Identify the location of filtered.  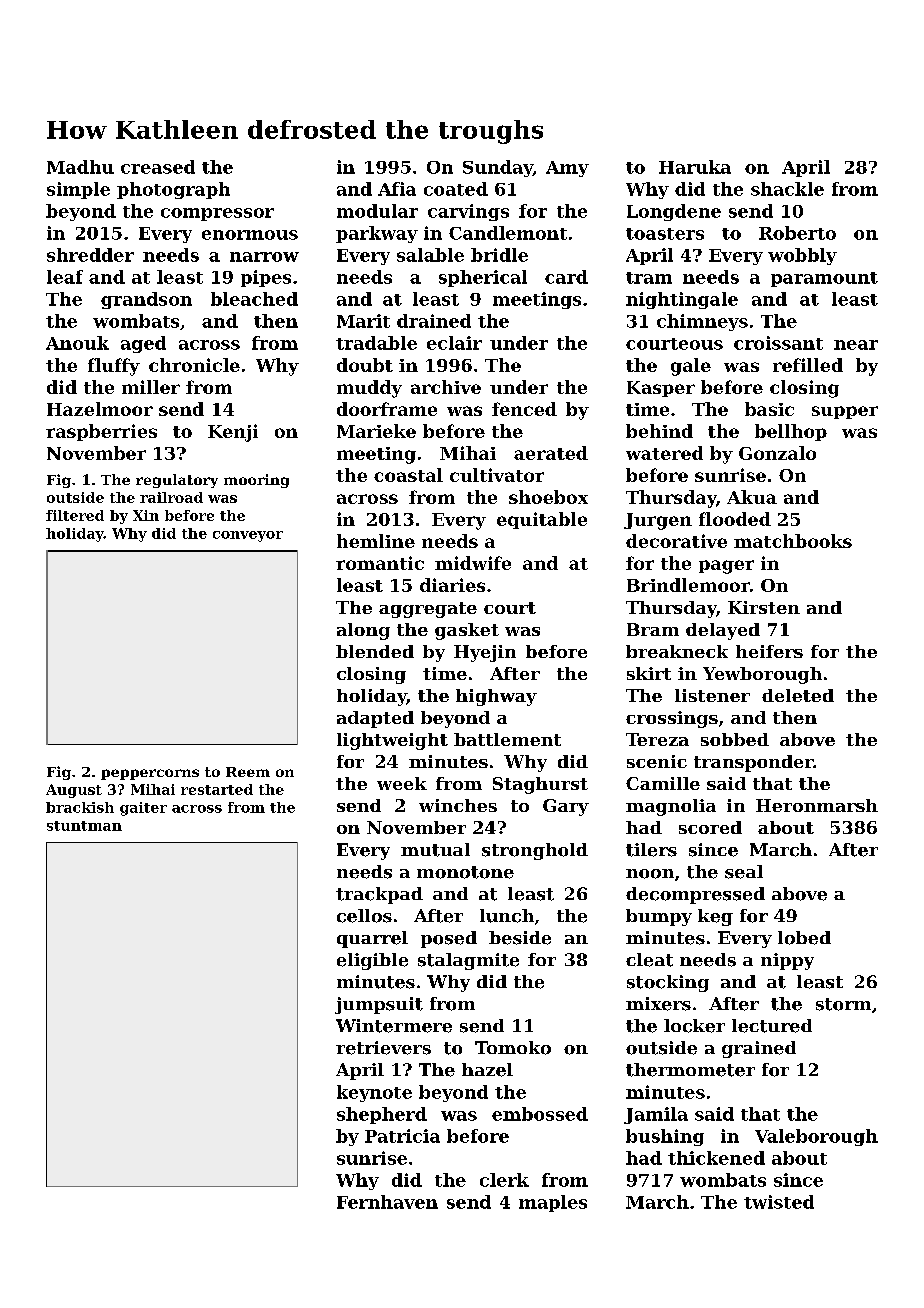
(75, 515).
